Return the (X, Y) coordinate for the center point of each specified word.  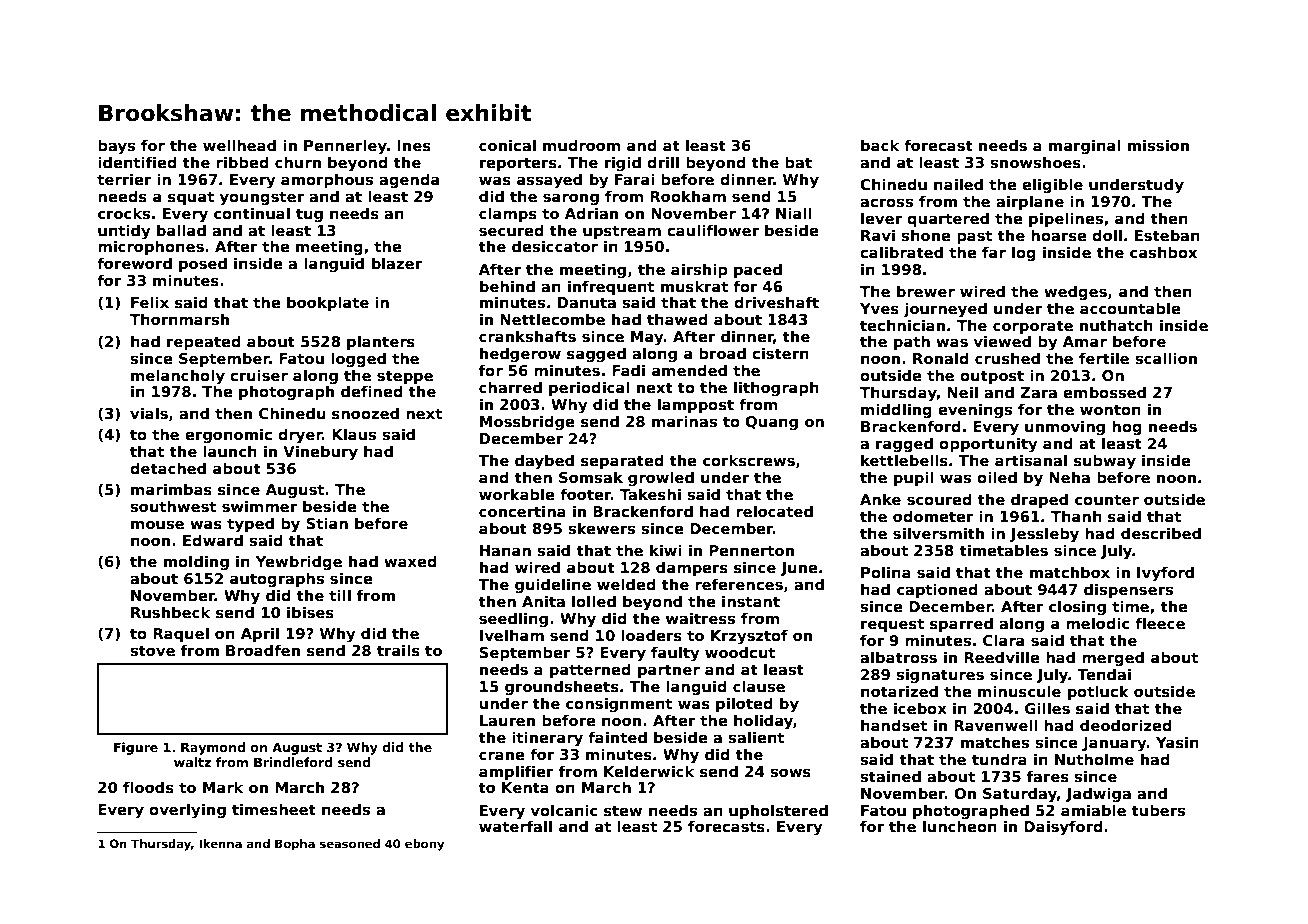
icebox (920, 708)
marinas (684, 421)
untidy (124, 231)
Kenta (525, 787)
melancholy (178, 376)
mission (1158, 145)
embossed (1104, 392)
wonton (1110, 409)
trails (398, 650)
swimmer (259, 506)
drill (663, 162)
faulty (675, 653)
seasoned (350, 843)
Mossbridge (527, 422)
